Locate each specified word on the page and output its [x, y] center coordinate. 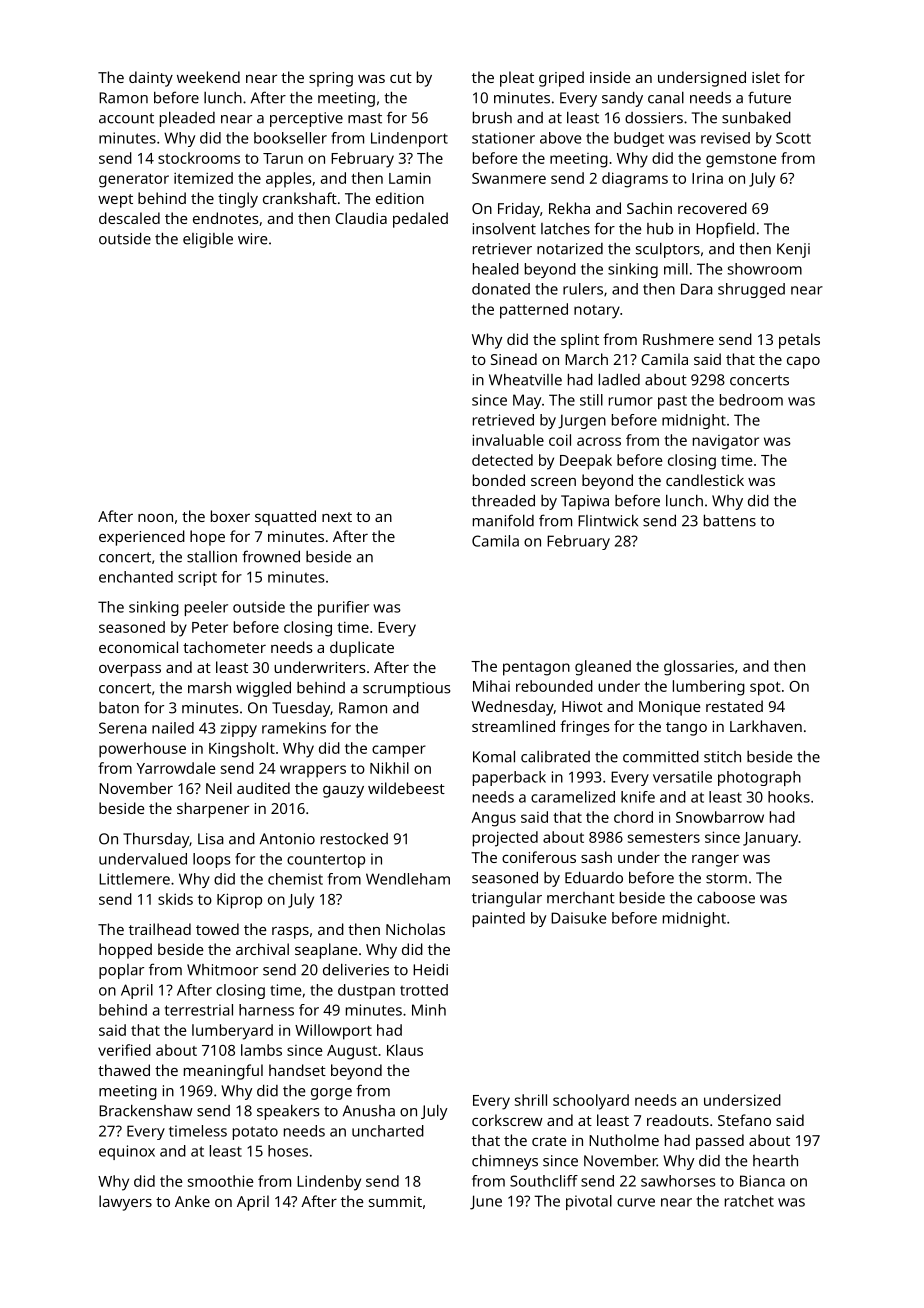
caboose [726, 897]
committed [661, 756]
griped [561, 79]
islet [766, 77]
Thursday [156, 840]
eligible [208, 240]
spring [331, 79]
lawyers [125, 1203]
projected [505, 839]
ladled [619, 379]
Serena [123, 728]
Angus [493, 819]
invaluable [508, 440]
